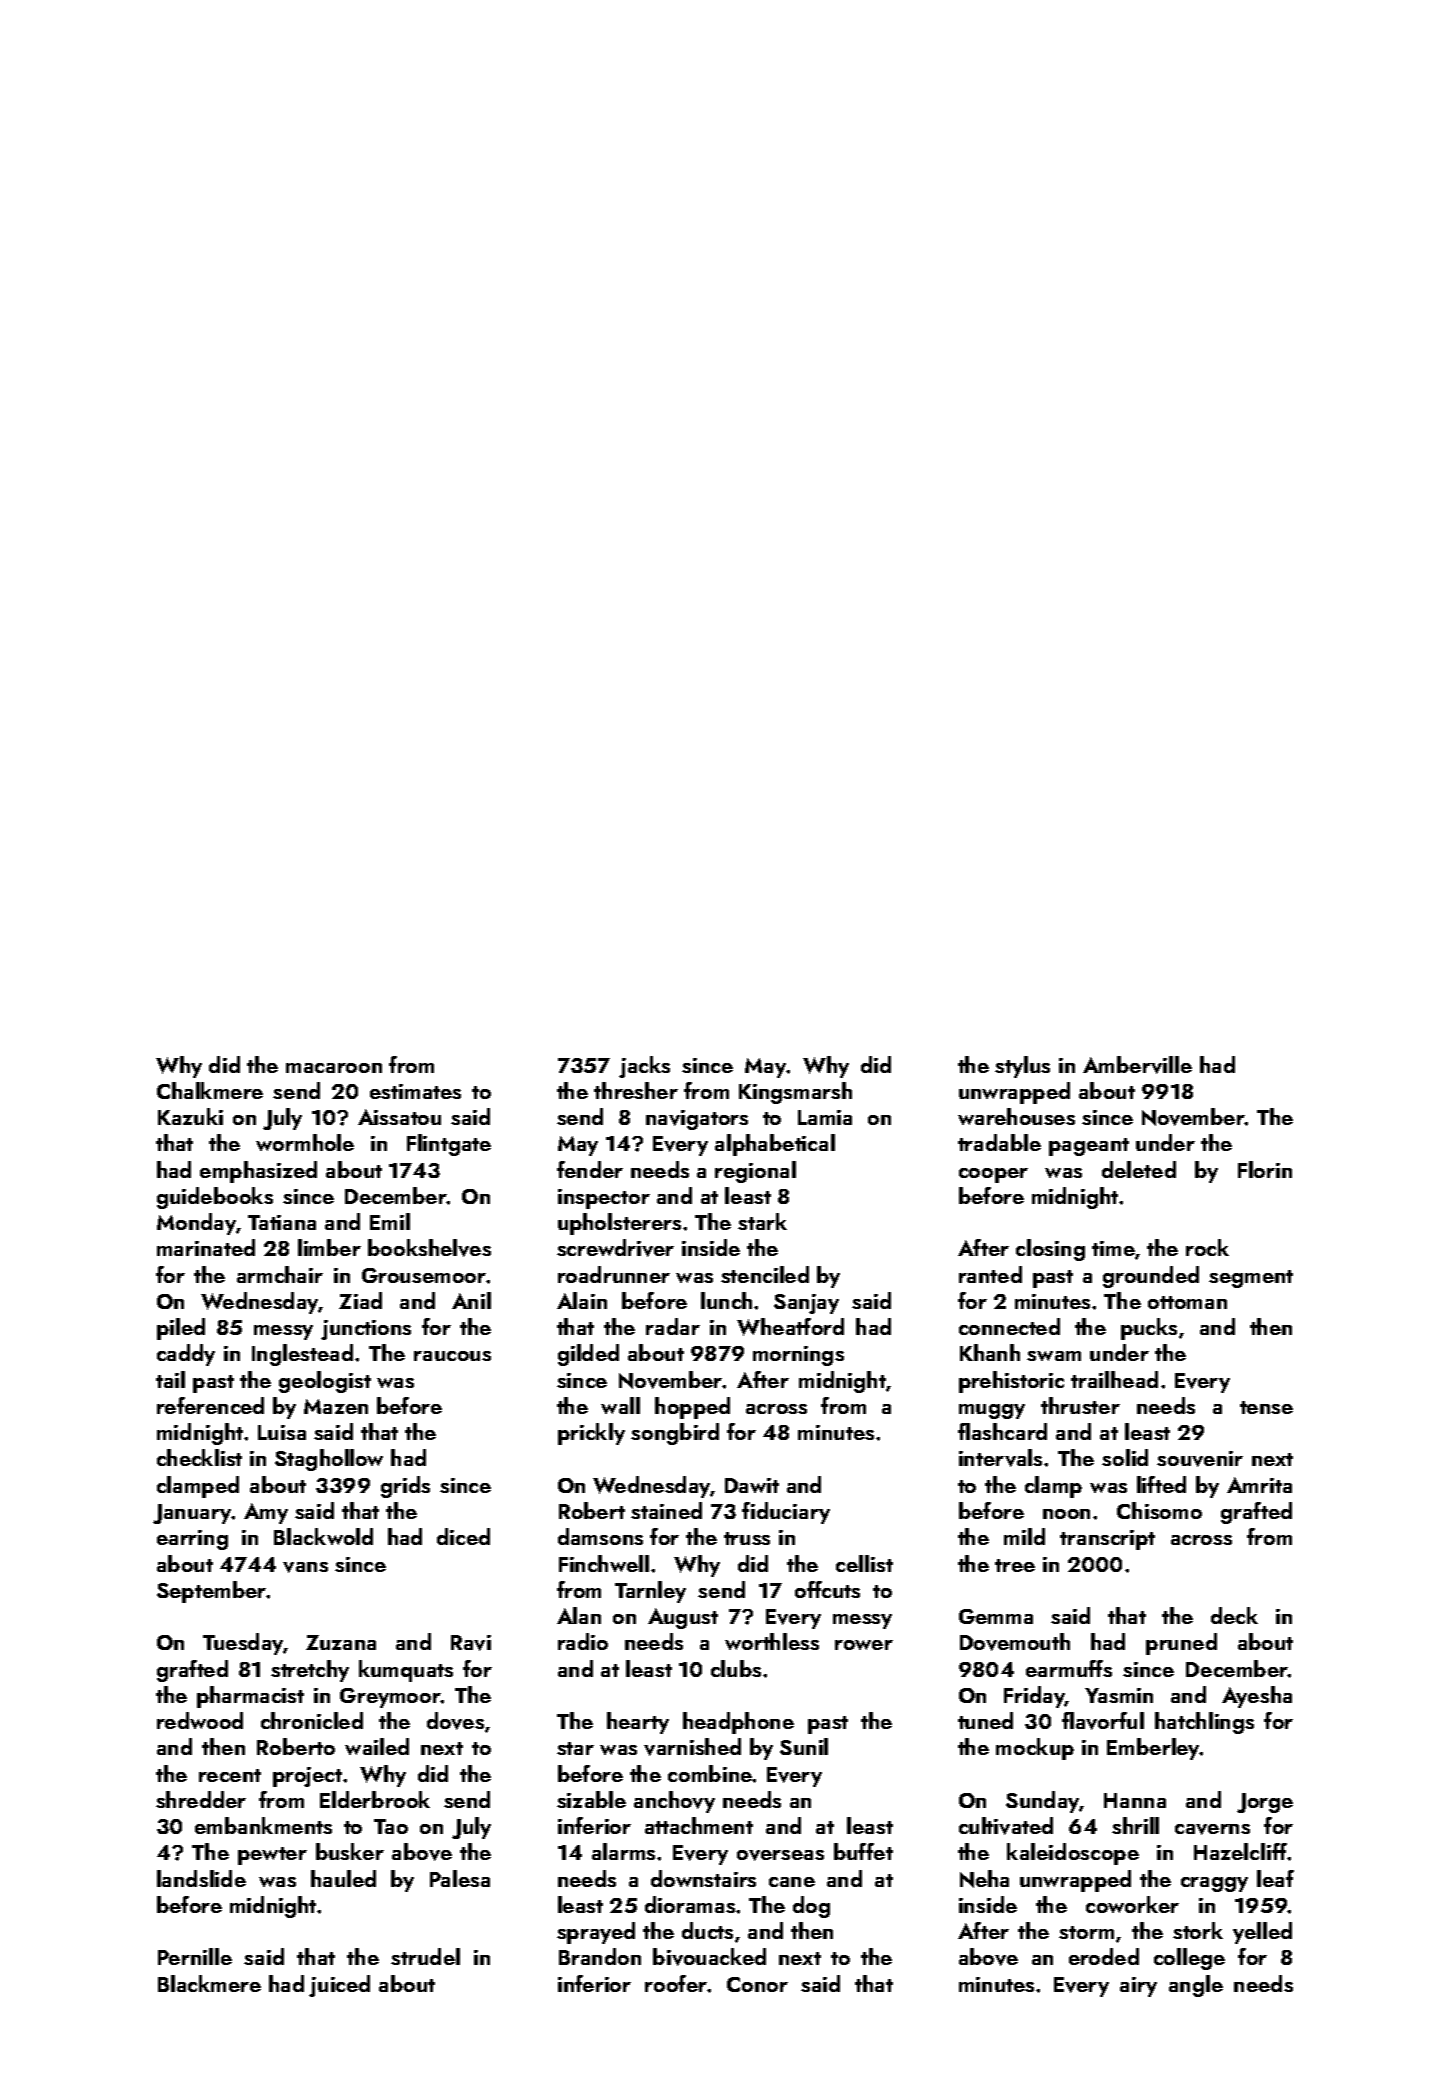  I want to click on recent, so click(230, 1775).
